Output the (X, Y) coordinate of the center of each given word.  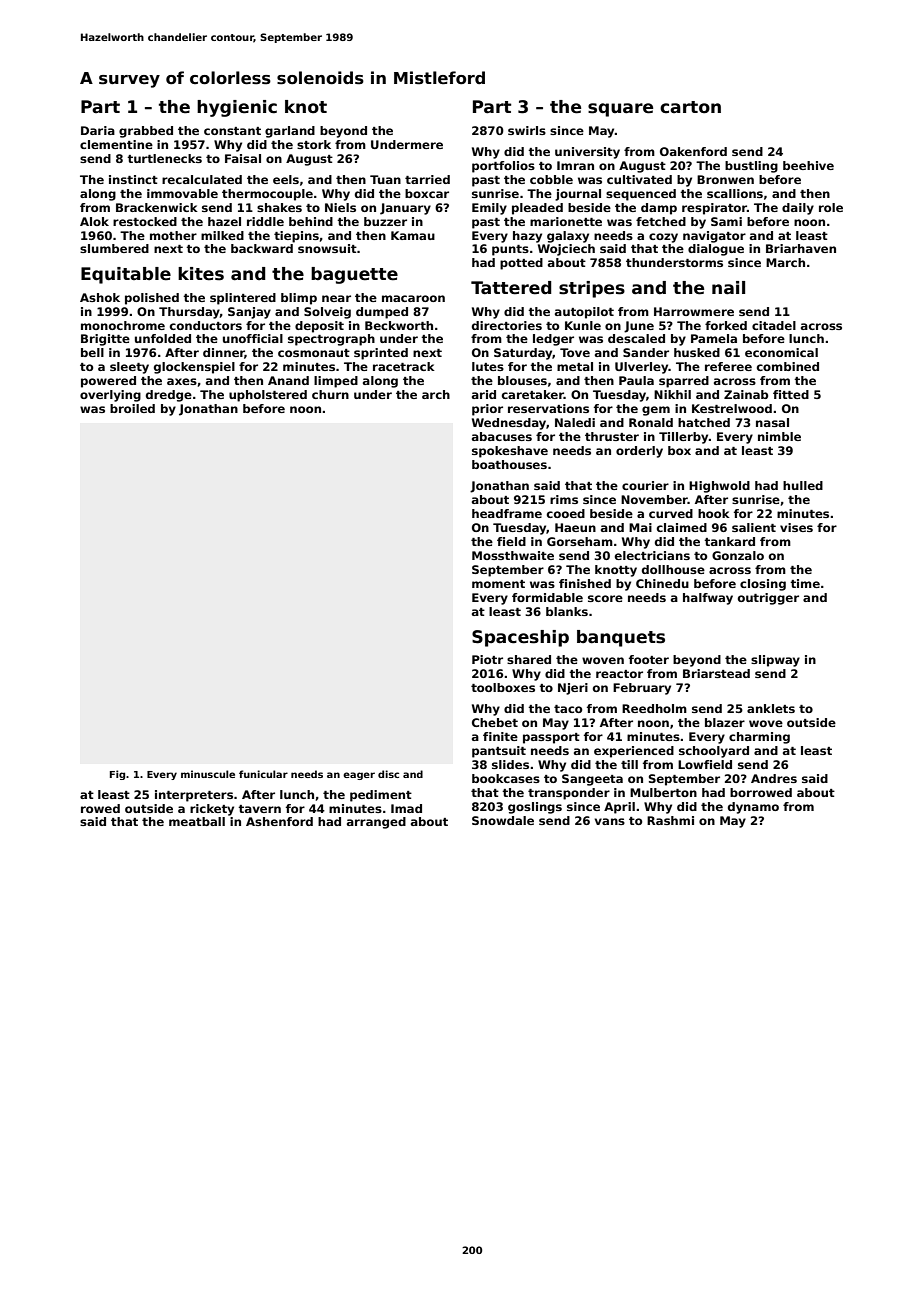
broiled (132, 408)
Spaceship (520, 638)
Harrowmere (694, 311)
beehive (808, 165)
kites (201, 274)
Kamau (413, 235)
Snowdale (503, 820)
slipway (775, 661)
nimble (779, 436)
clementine (116, 144)
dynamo (753, 808)
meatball (197, 821)
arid (484, 394)
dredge (169, 396)
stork (314, 144)
